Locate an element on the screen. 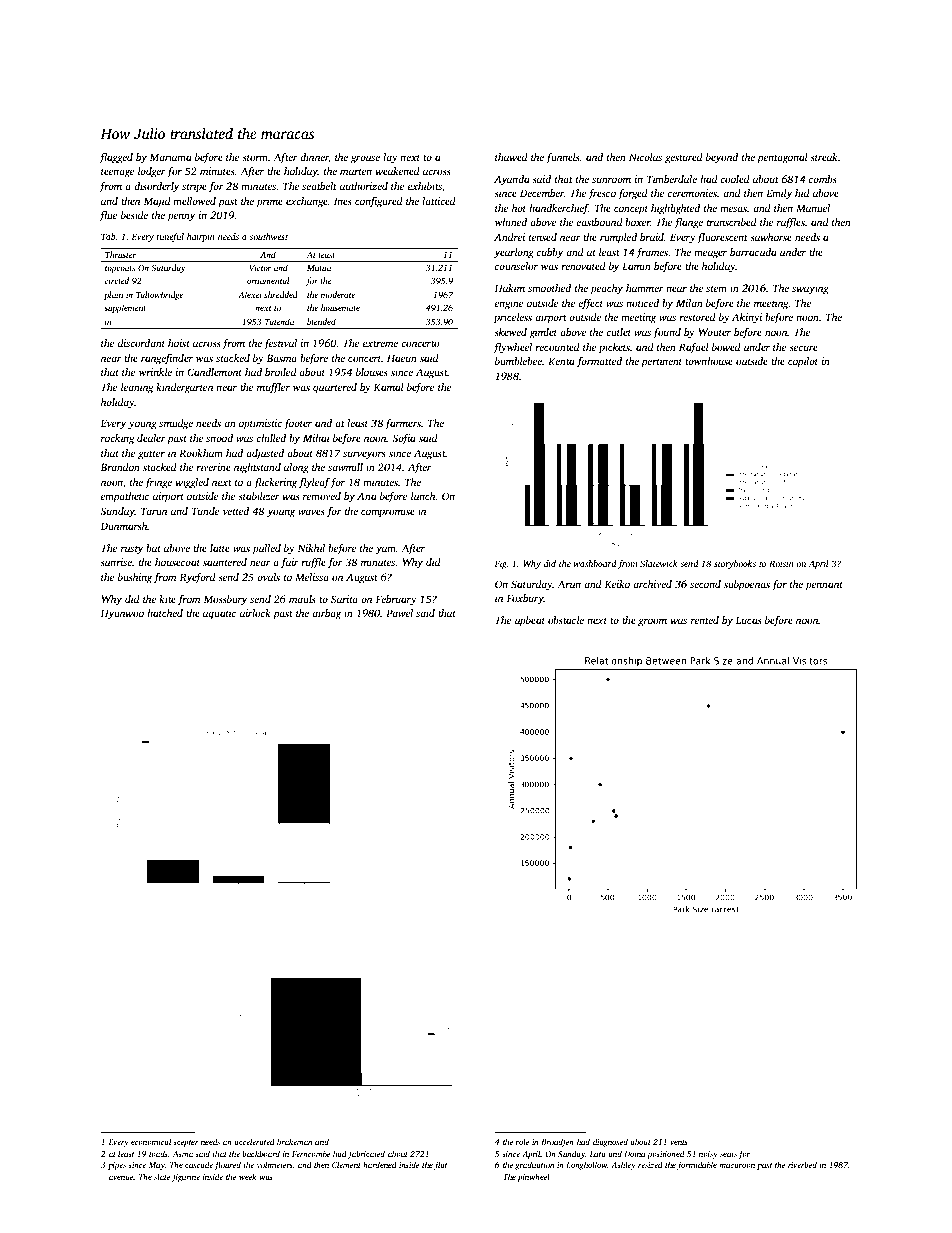  hoist is located at coordinates (179, 343).
